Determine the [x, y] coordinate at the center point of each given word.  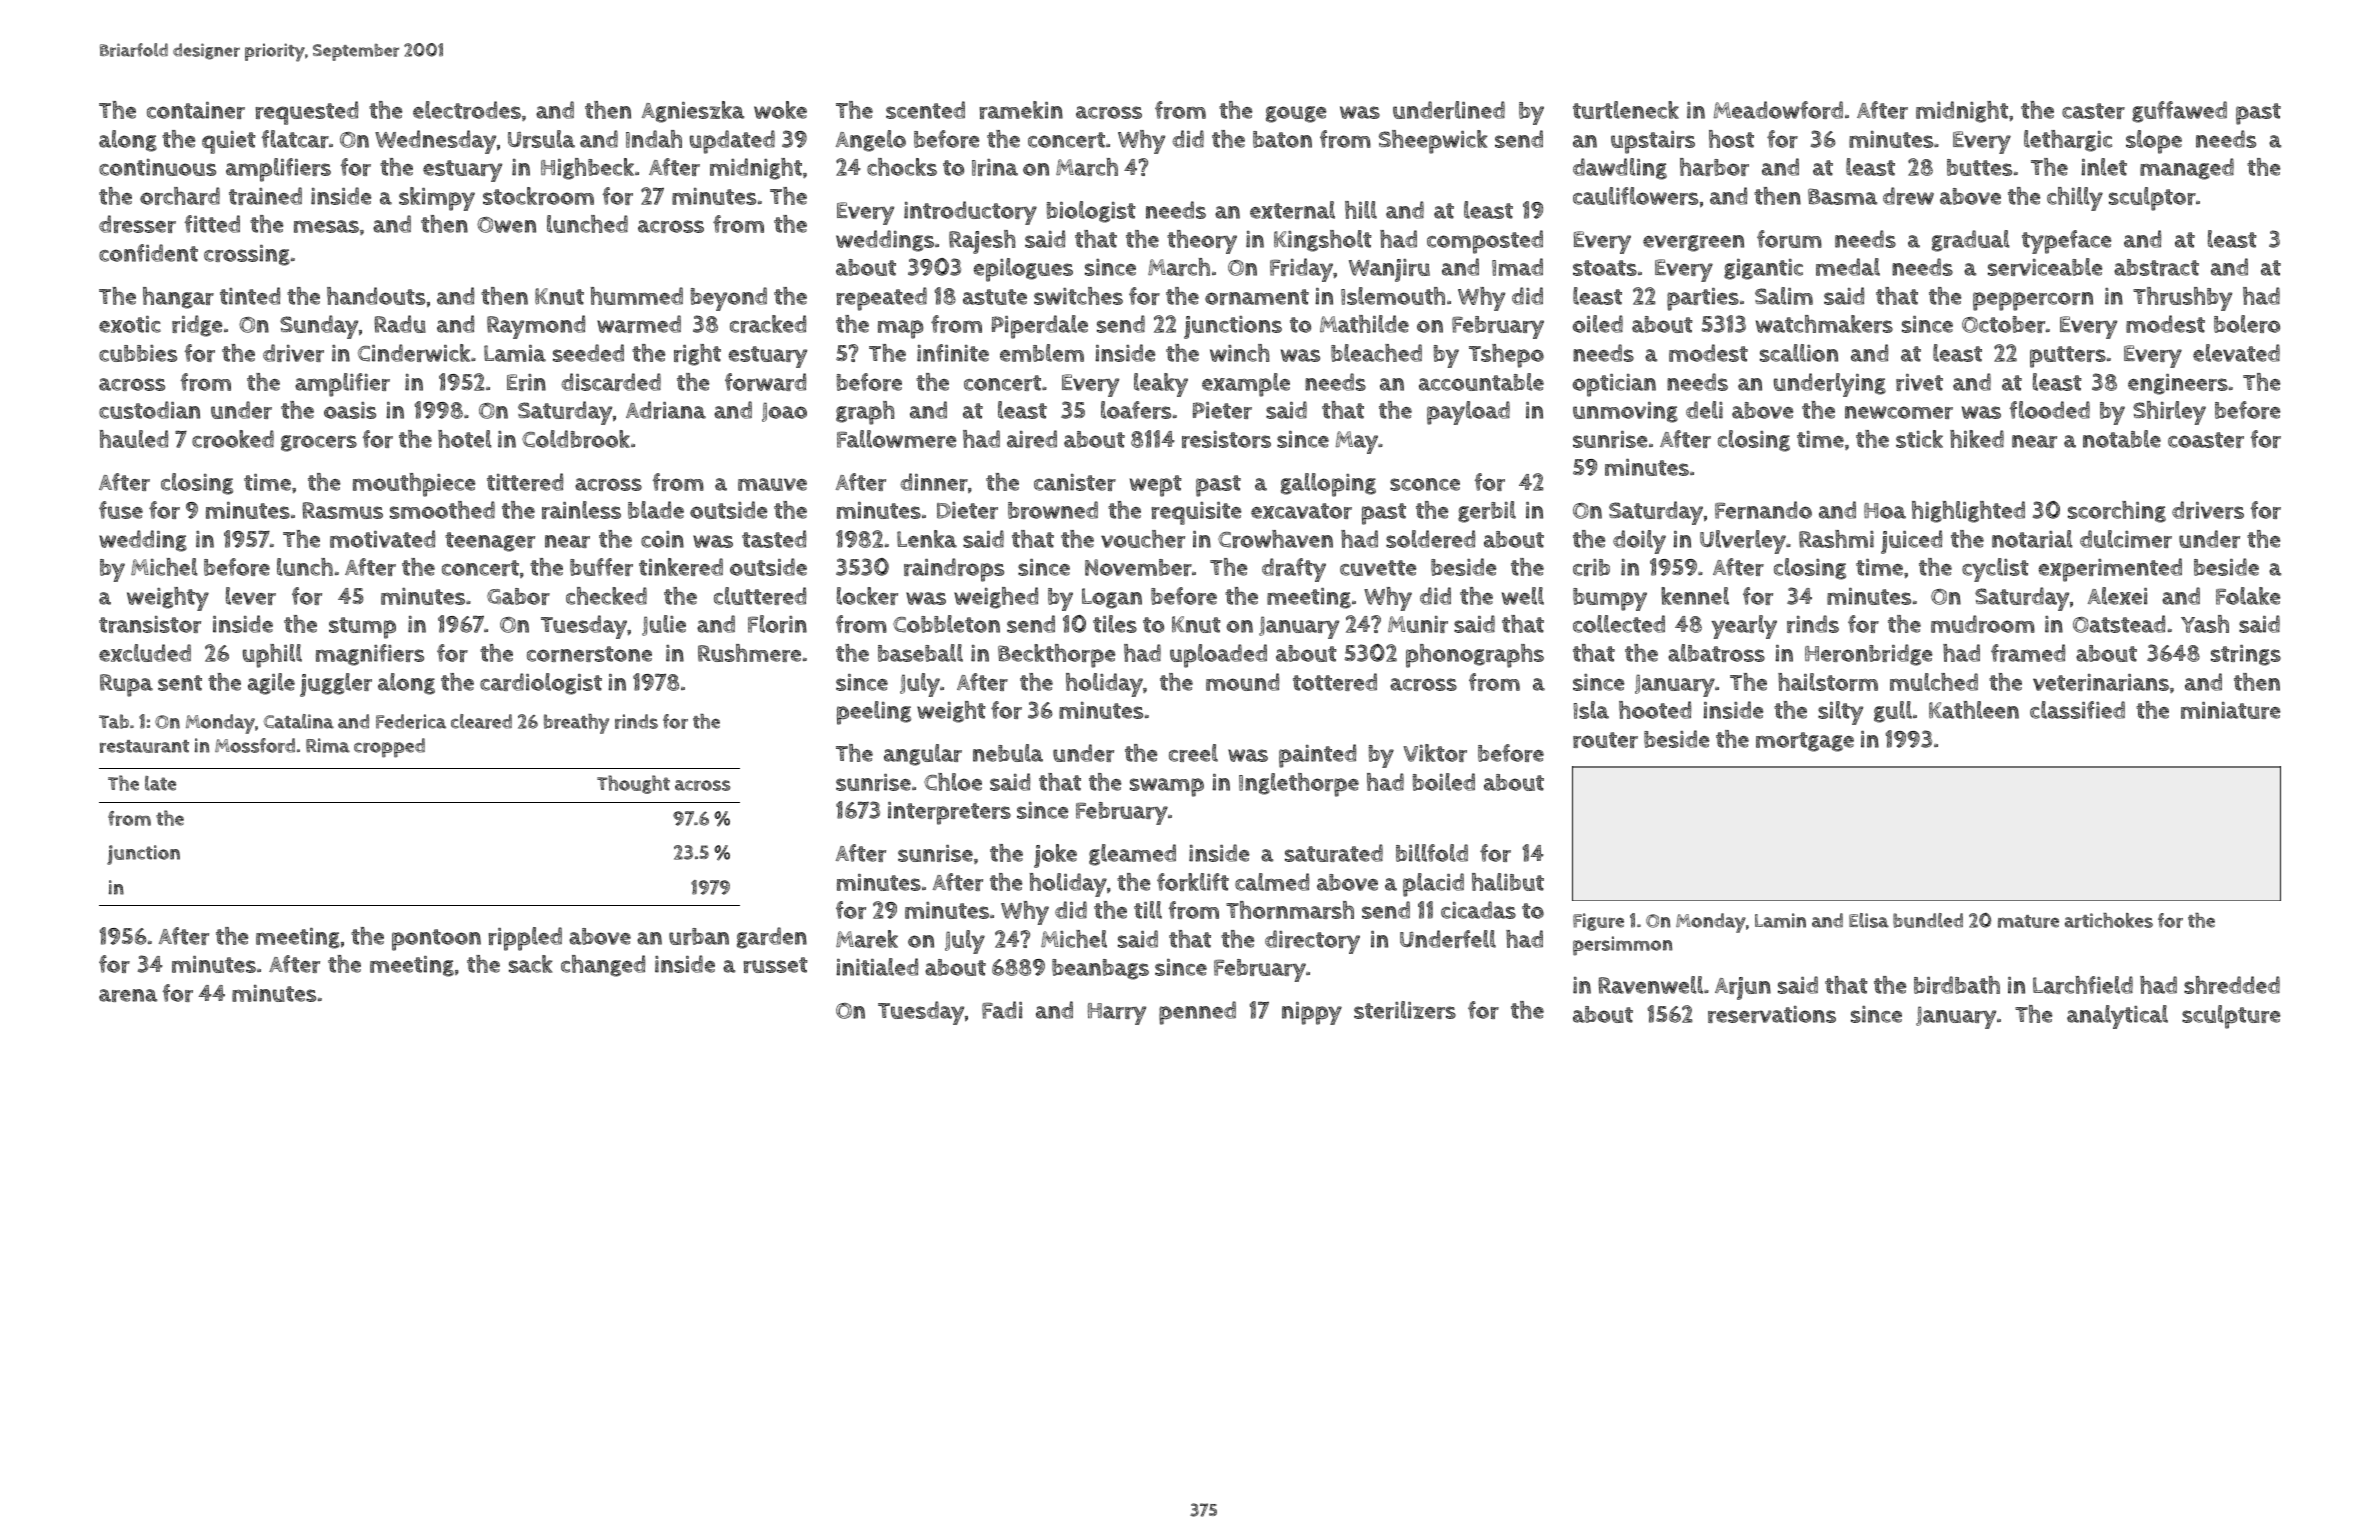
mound [1242, 682]
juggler [336, 685]
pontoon [436, 940]
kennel [1695, 596]
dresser [137, 224]
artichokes [2109, 920]
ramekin [1021, 110]
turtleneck [1626, 110]
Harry [1117, 1014]
